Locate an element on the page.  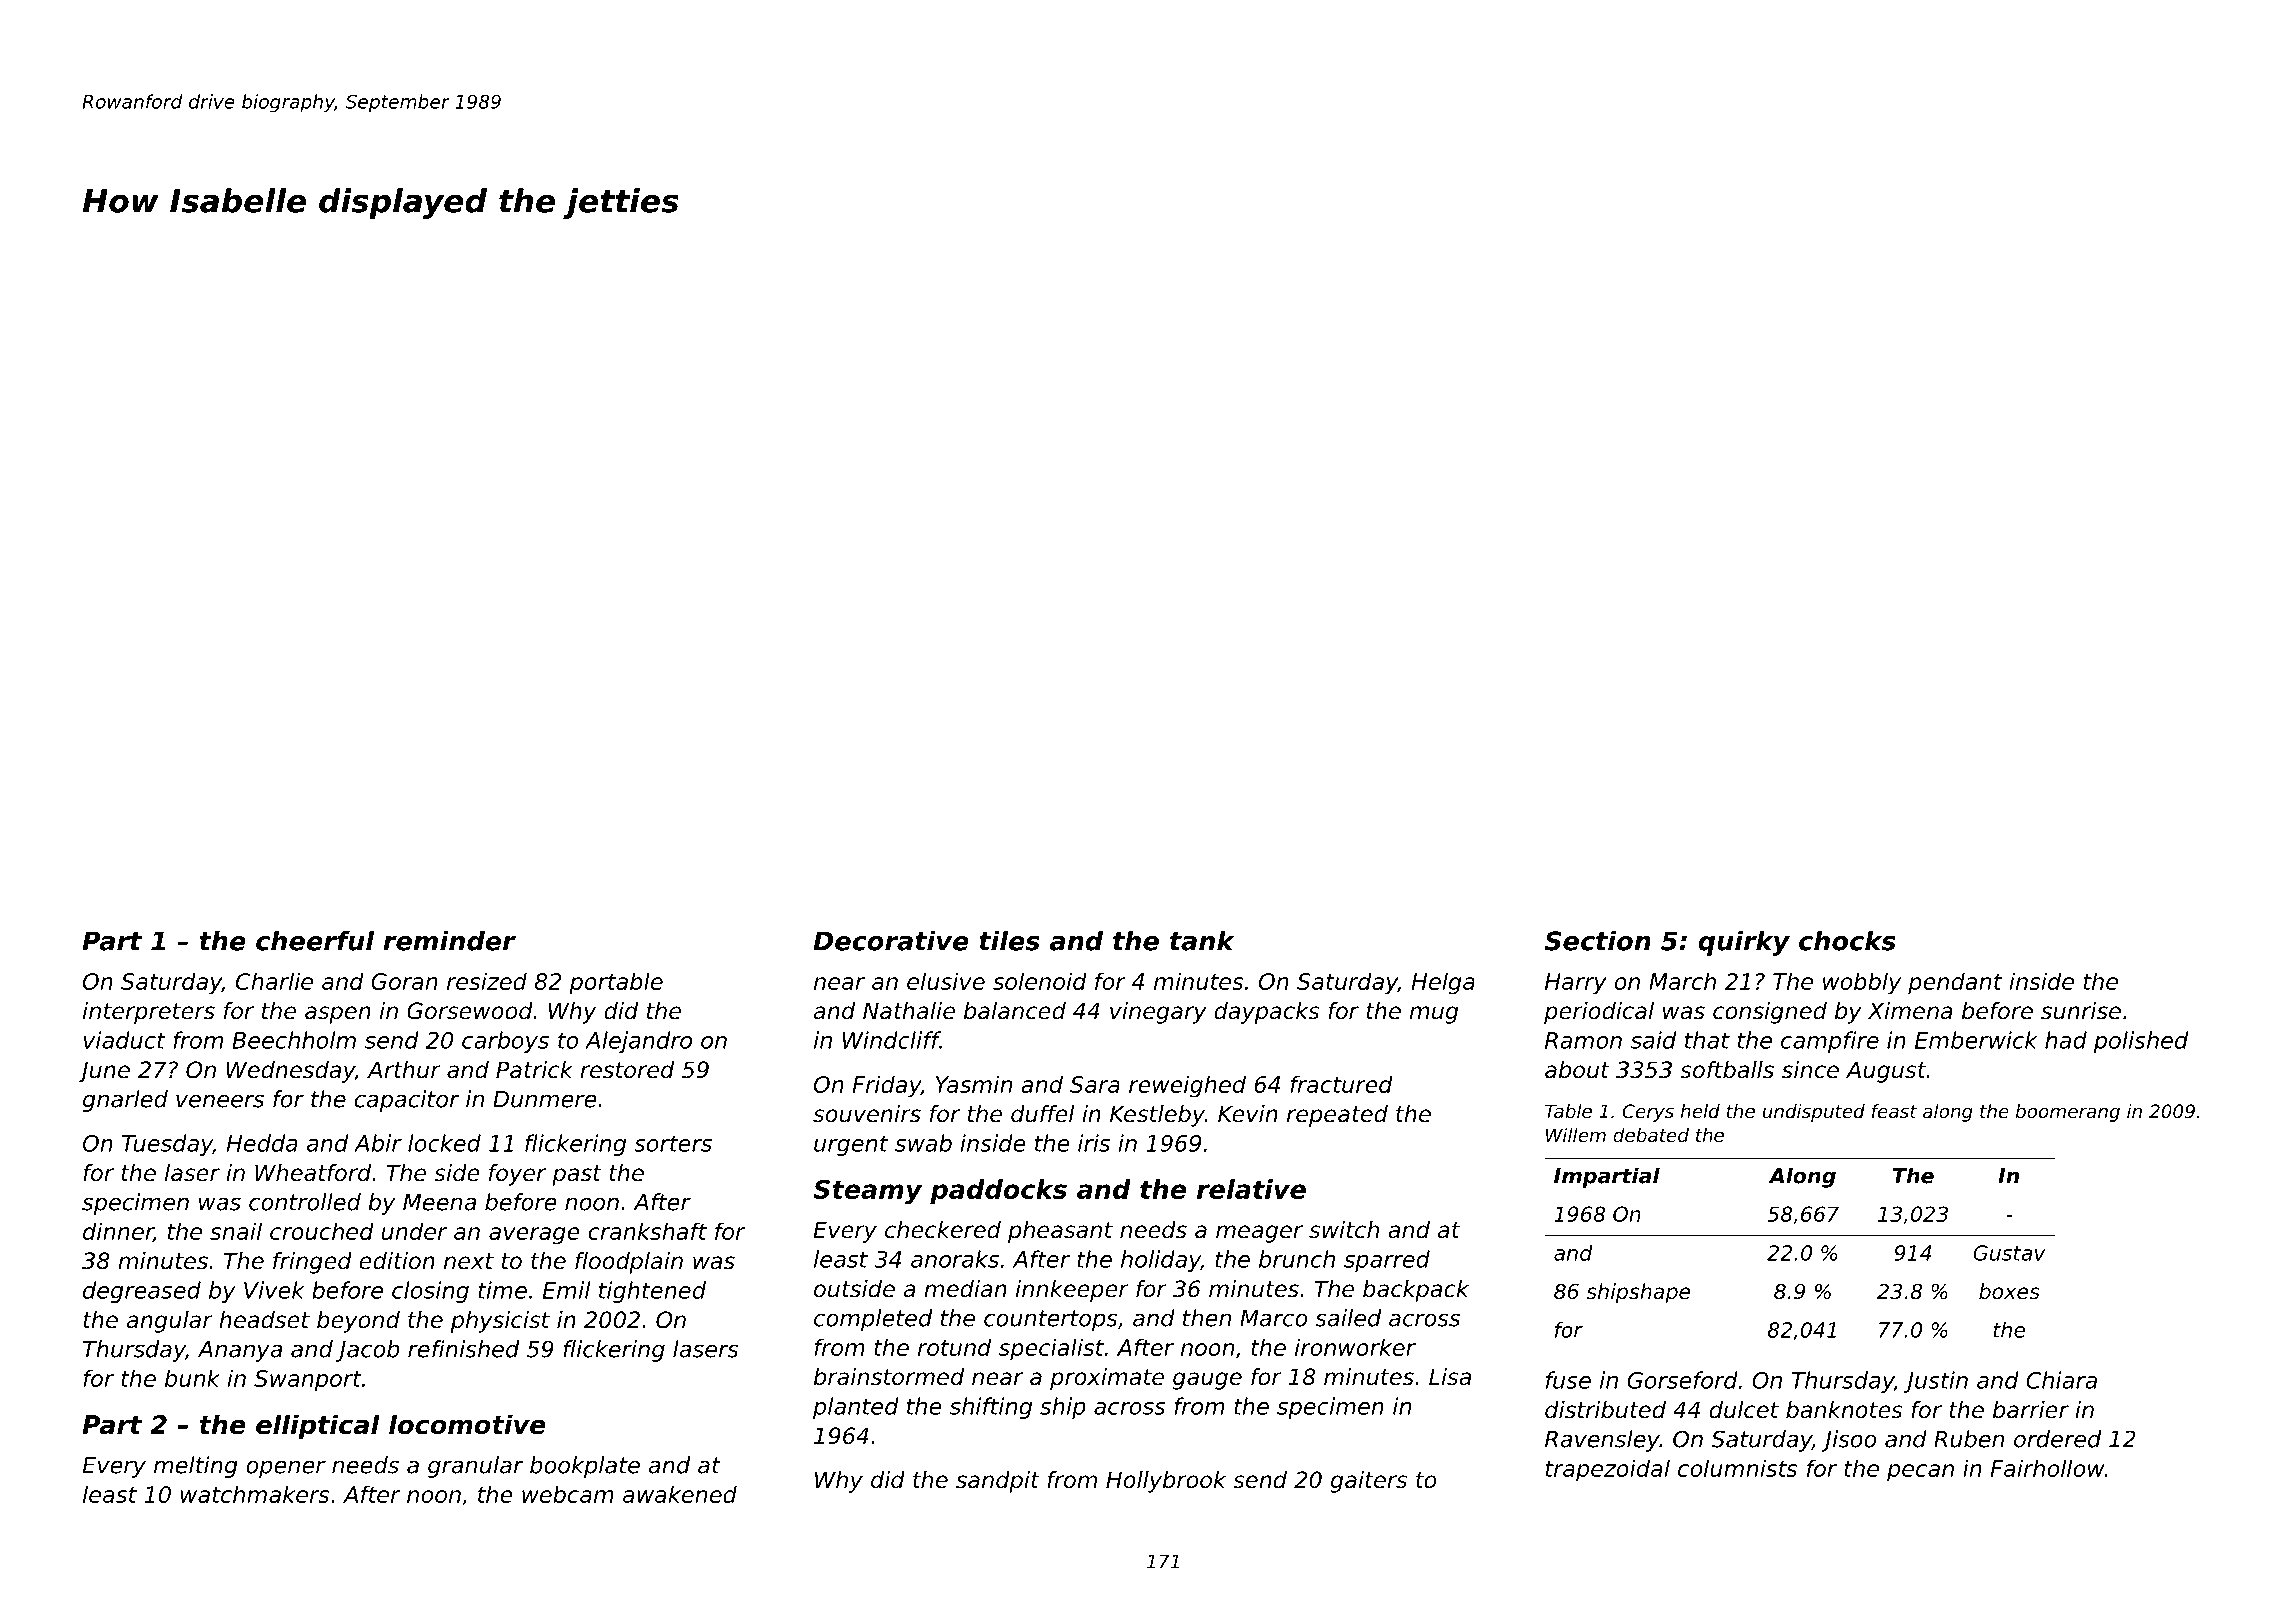
Helga is located at coordinates (1443, 983).
